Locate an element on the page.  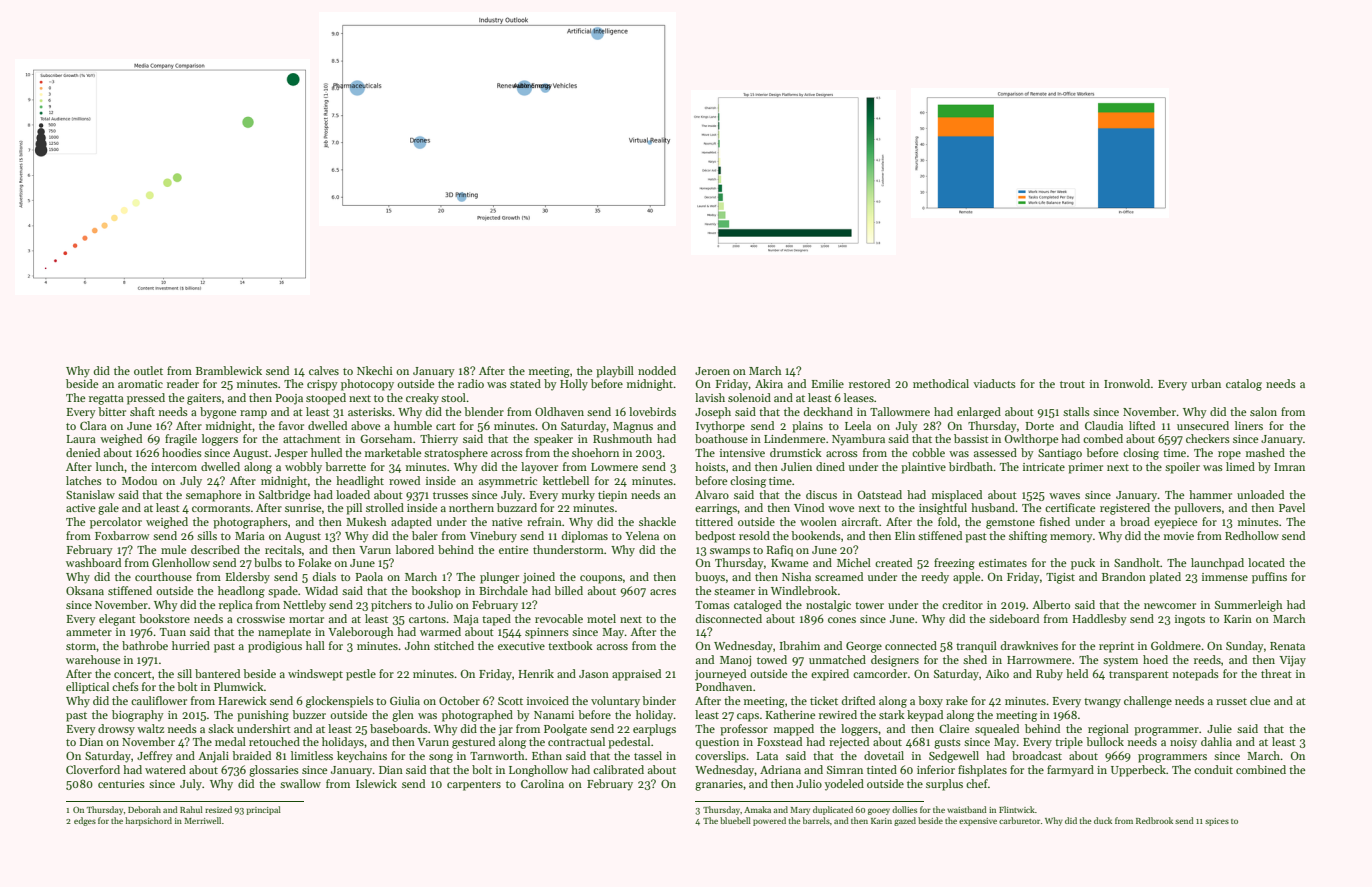
radio is located at coordinates (471, 383).
